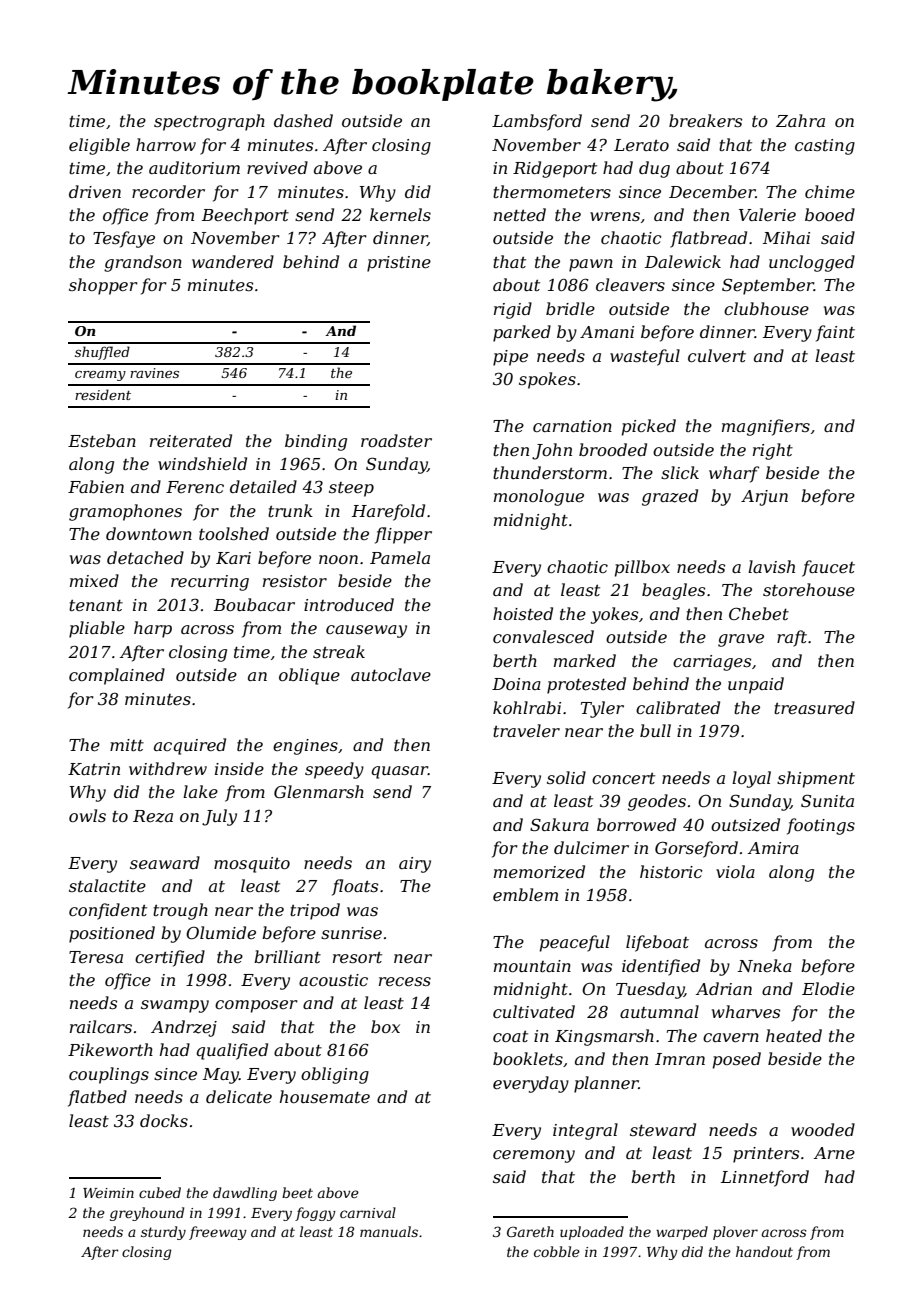 The width and height of the screenshot is (924, 1311). What do you see at coordinates (165, 862) in the screenshot?
I see `seaward` at bounding box center [165, 862].
